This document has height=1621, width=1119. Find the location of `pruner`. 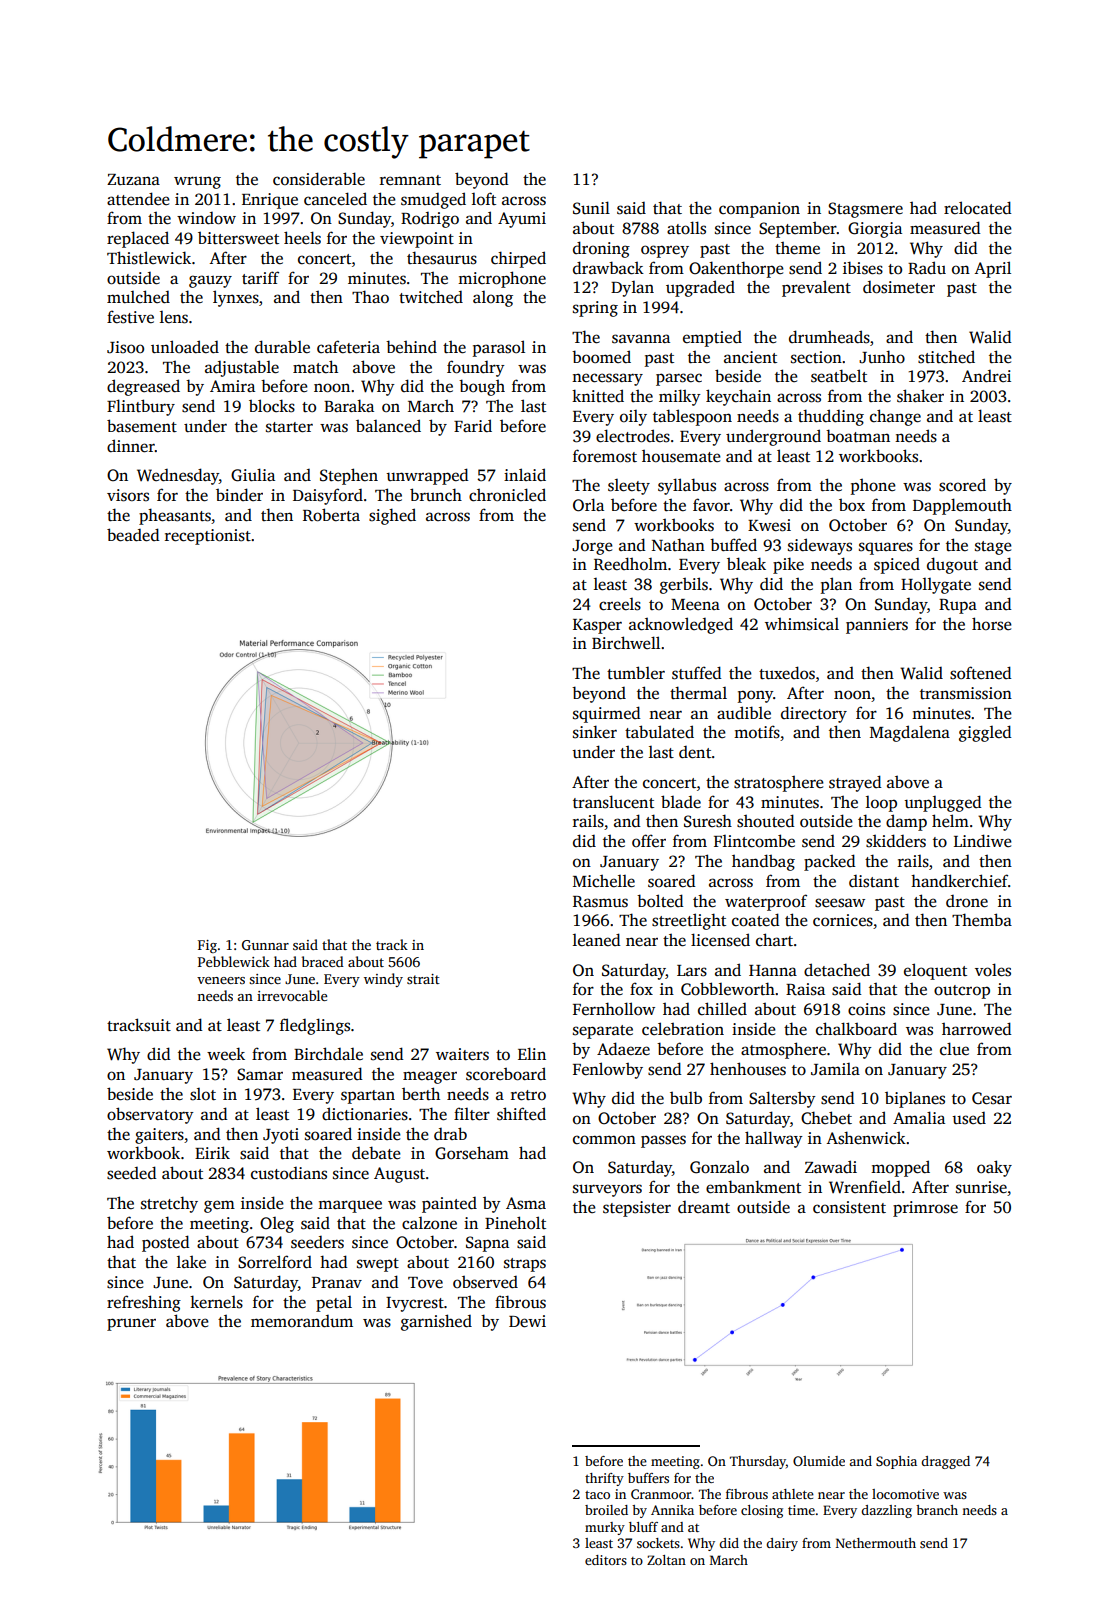

pruner is located at coordinates (131, 1324).
